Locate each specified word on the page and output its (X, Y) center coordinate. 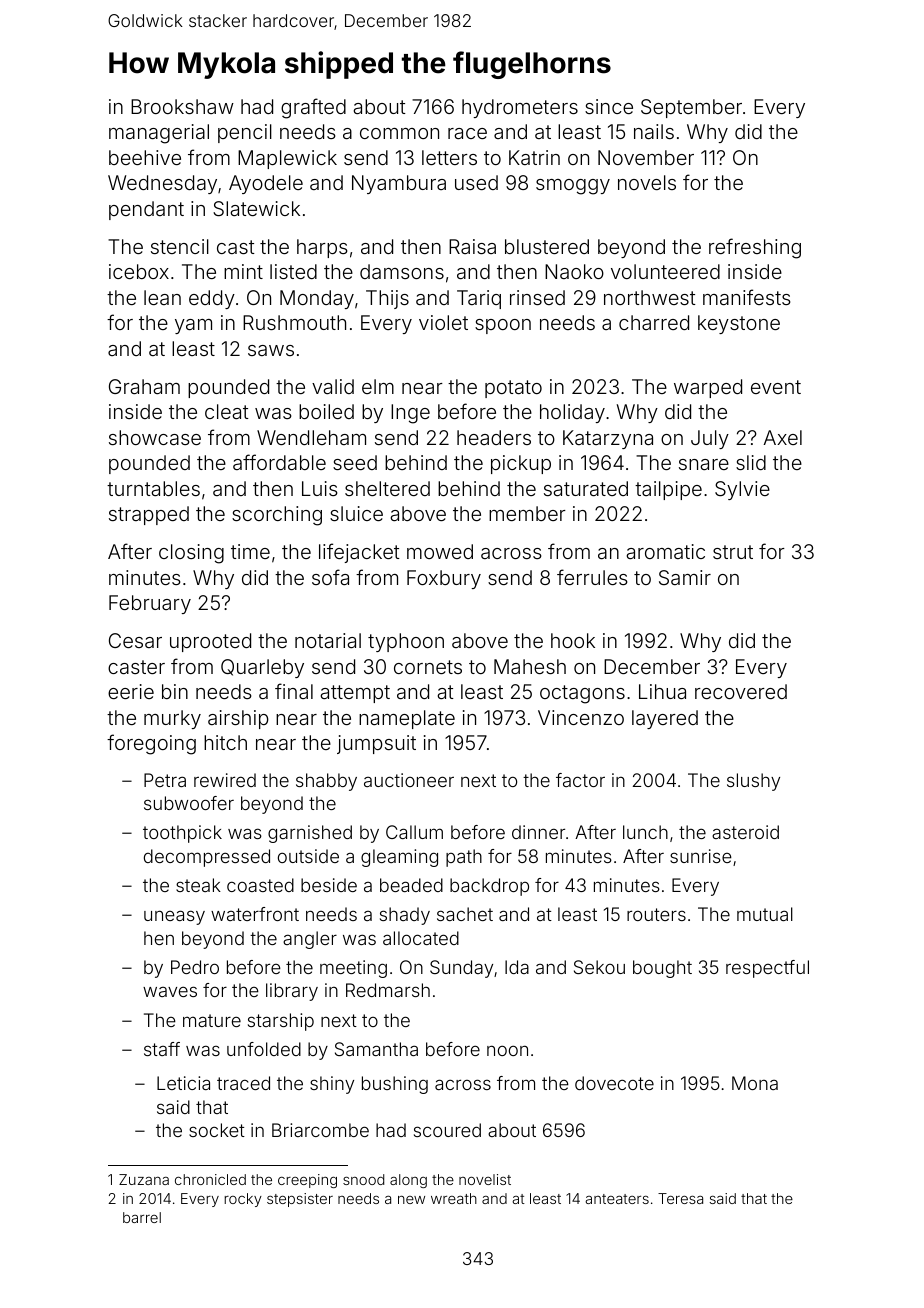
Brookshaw (182, 106)
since (609, 106)
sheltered (387, 488)
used (476, 182)
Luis (320, 488)
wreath (454, 1198)
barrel (142, 1217)
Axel (782, 437)
